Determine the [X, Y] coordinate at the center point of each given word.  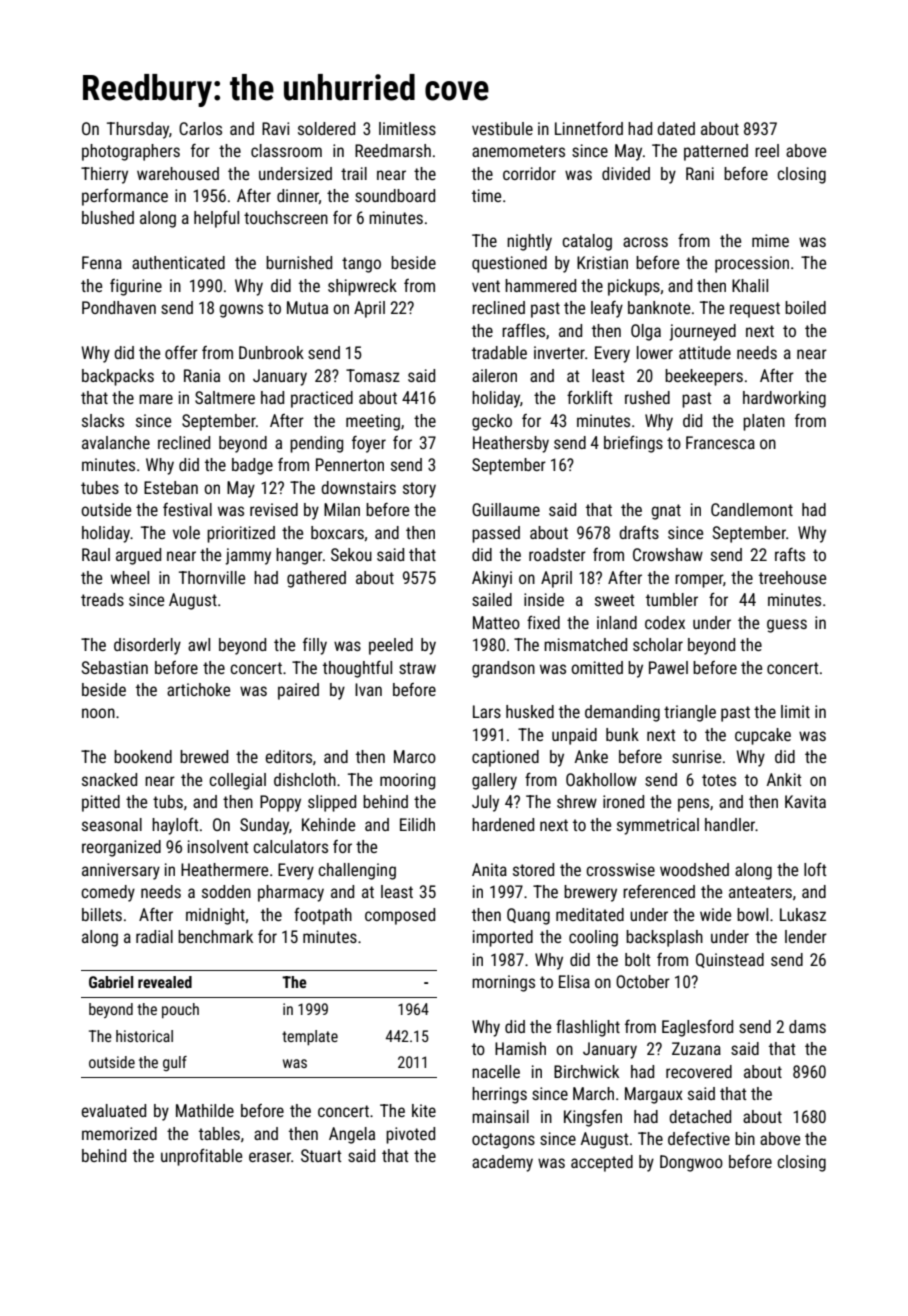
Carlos [200, 128]
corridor [529, 173]
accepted [602, 1163]
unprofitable [201, 1157]
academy [502, 1163]
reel [767, 150]
